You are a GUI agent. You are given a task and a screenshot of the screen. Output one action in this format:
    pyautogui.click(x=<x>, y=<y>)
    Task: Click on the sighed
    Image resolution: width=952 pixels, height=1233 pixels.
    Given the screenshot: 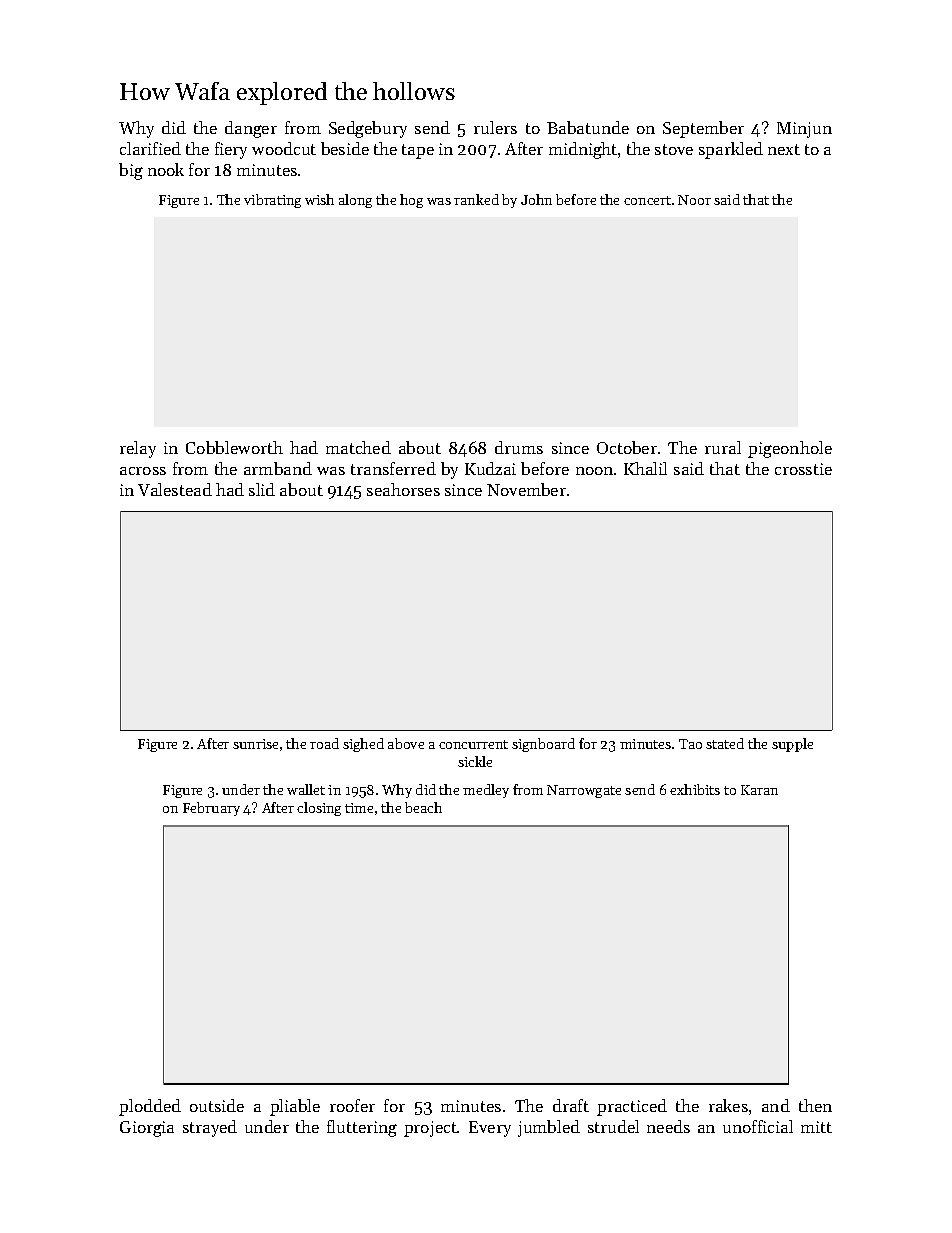 What is the action you would take?
    pyautogui.click(x=363, y=745)
